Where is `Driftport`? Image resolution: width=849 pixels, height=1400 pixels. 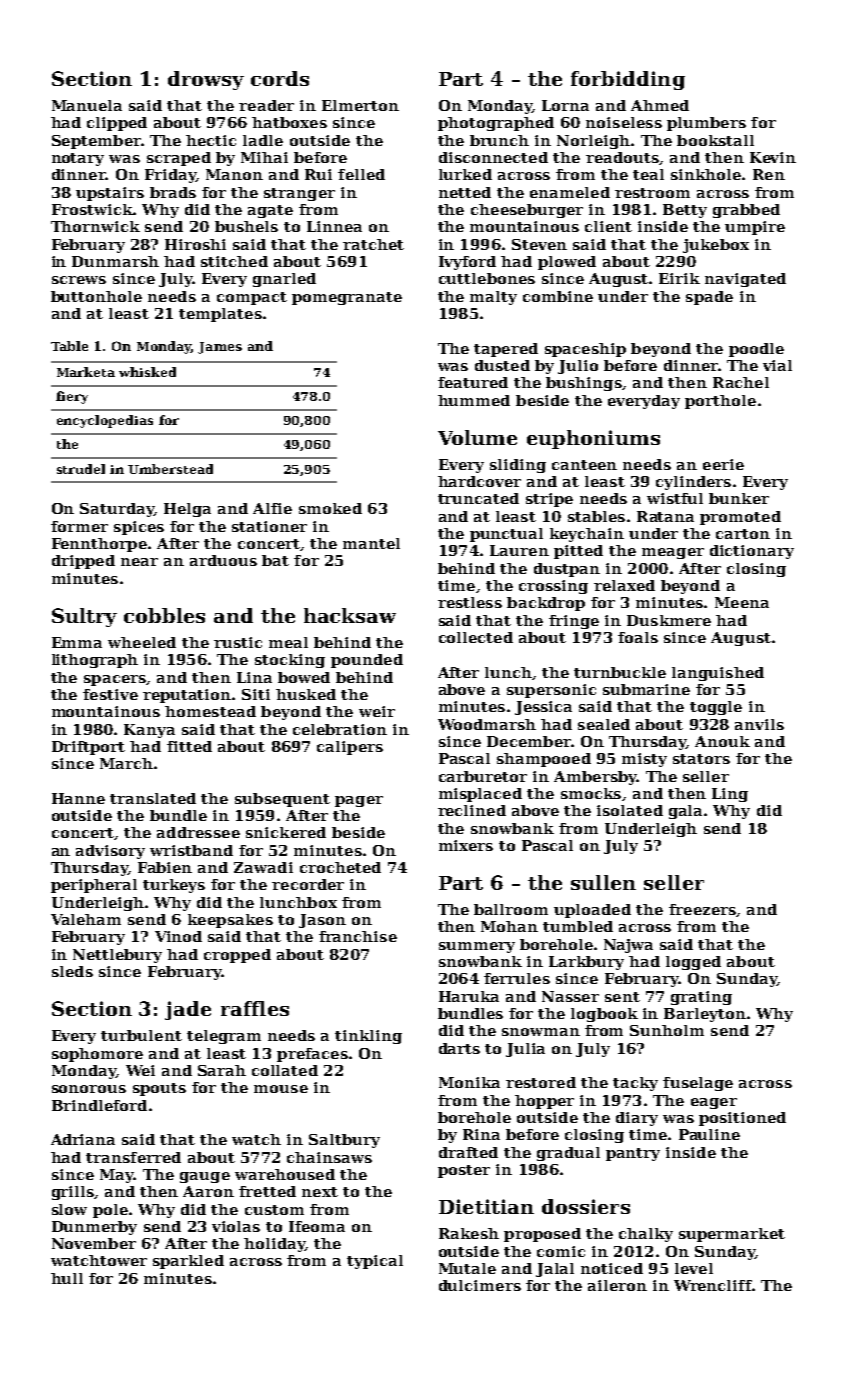 Driftport is located at coordinates (88, 748).
